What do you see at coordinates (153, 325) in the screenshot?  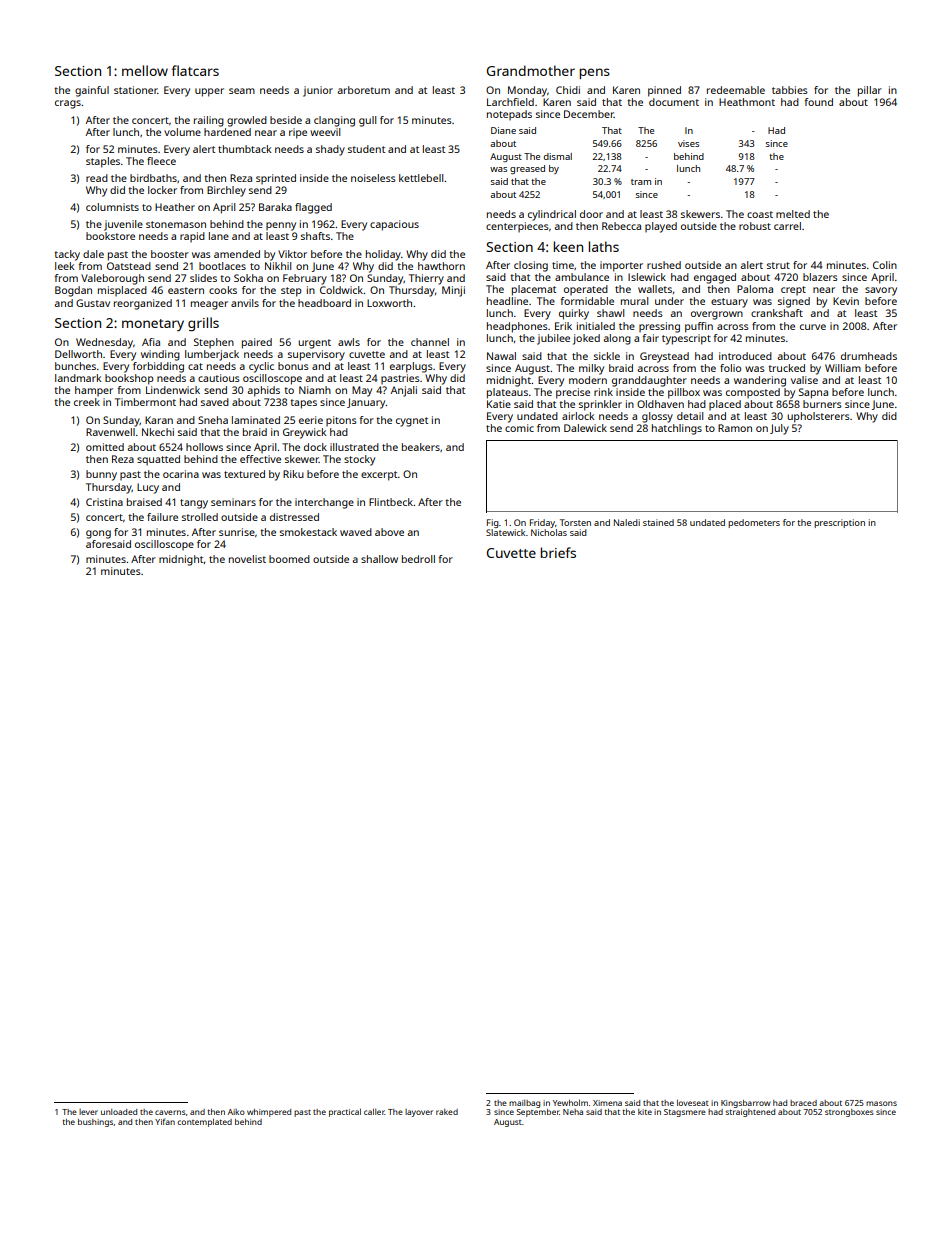 I see `monetary` at bounding box center [153, 325].
